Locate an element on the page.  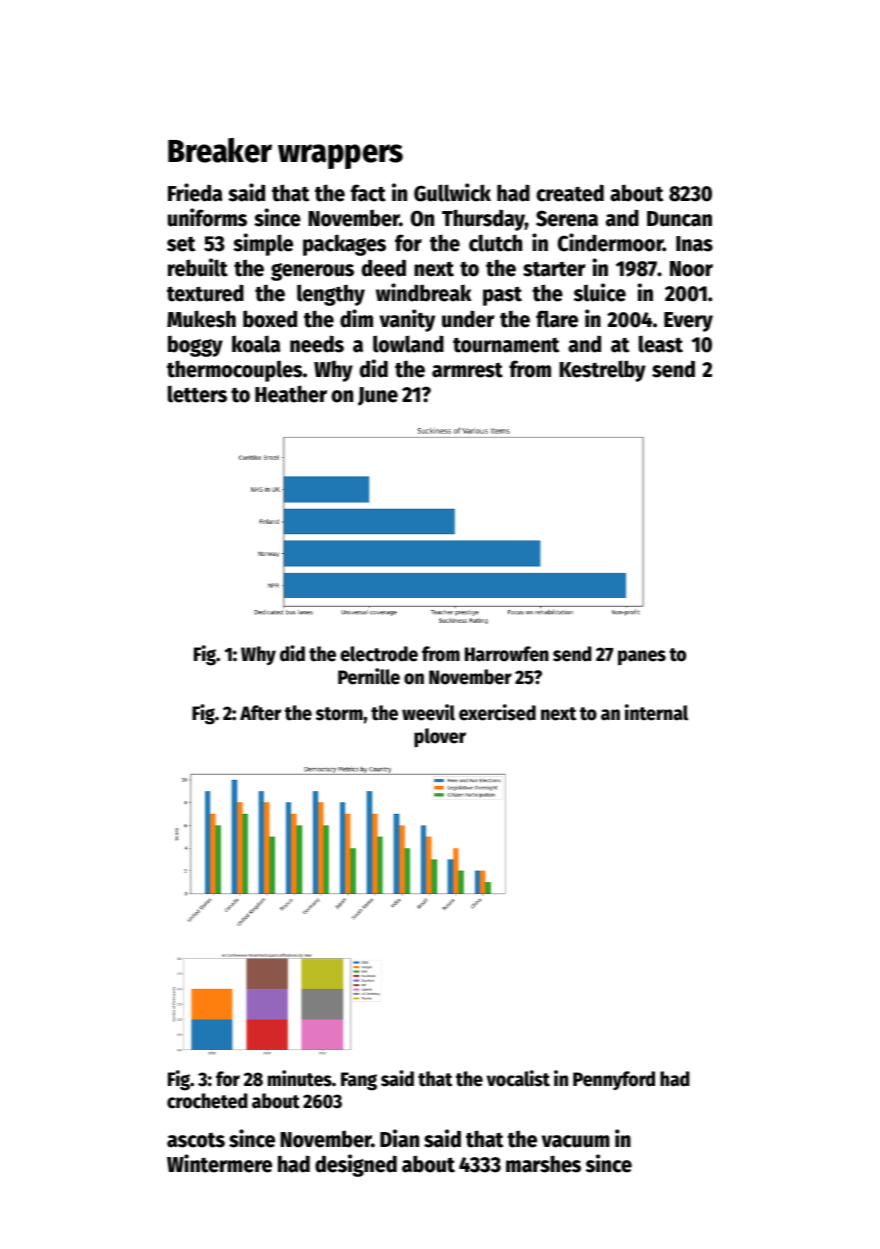
Duncan is located at coordinates (679, 219).
